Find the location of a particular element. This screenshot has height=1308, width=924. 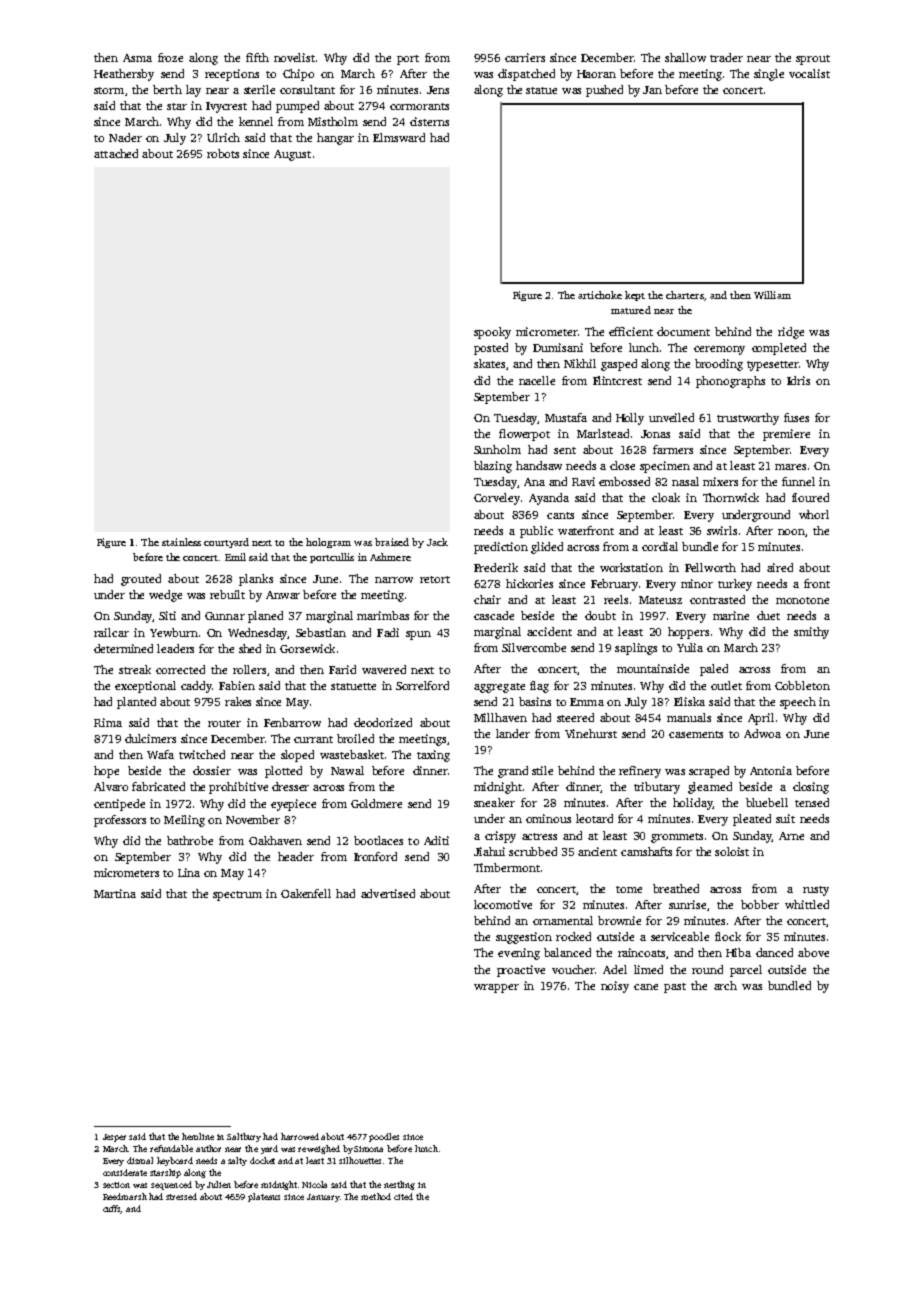

Martina is located at coordinates (115, 893).
